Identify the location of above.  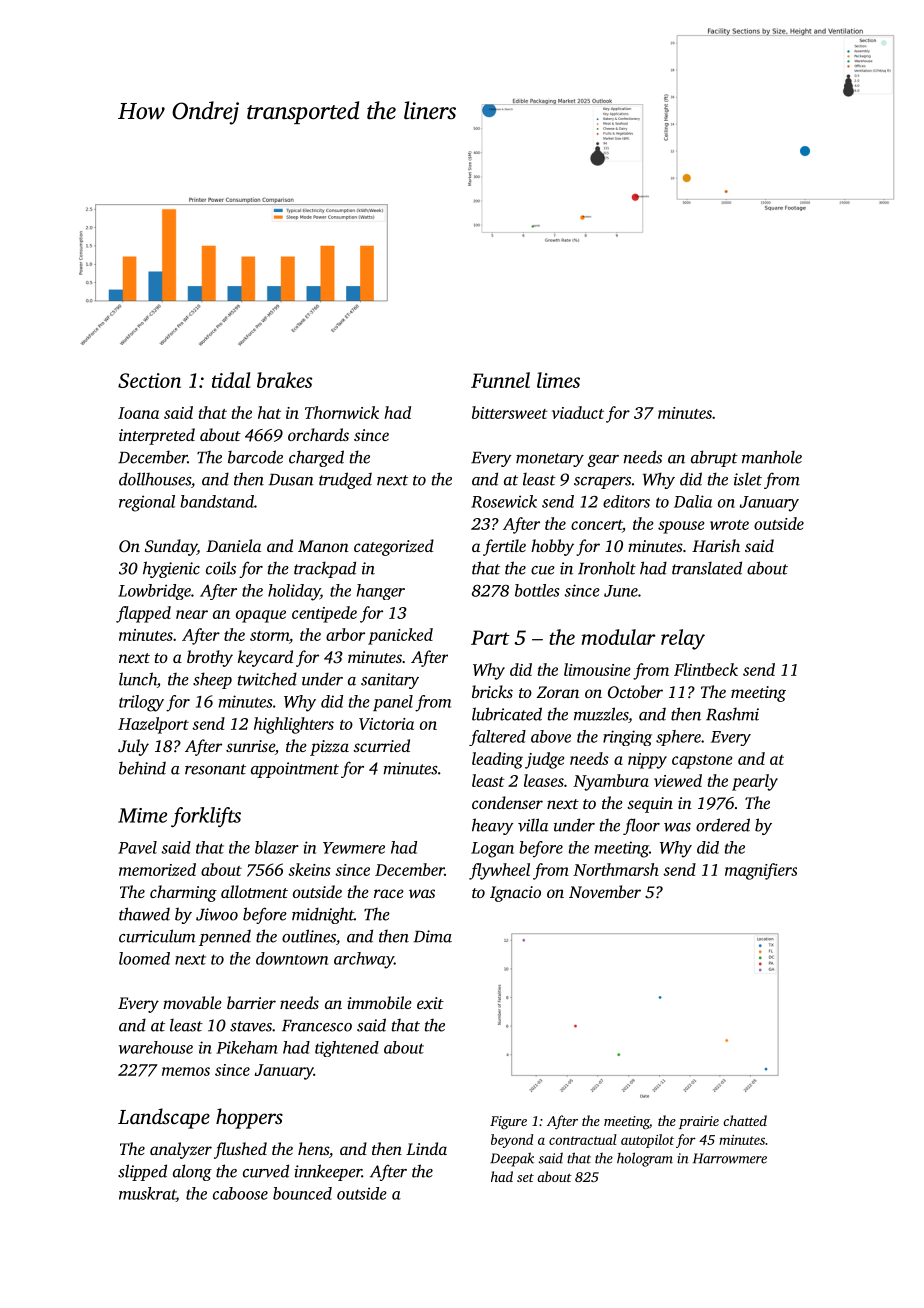
(551, 736).
